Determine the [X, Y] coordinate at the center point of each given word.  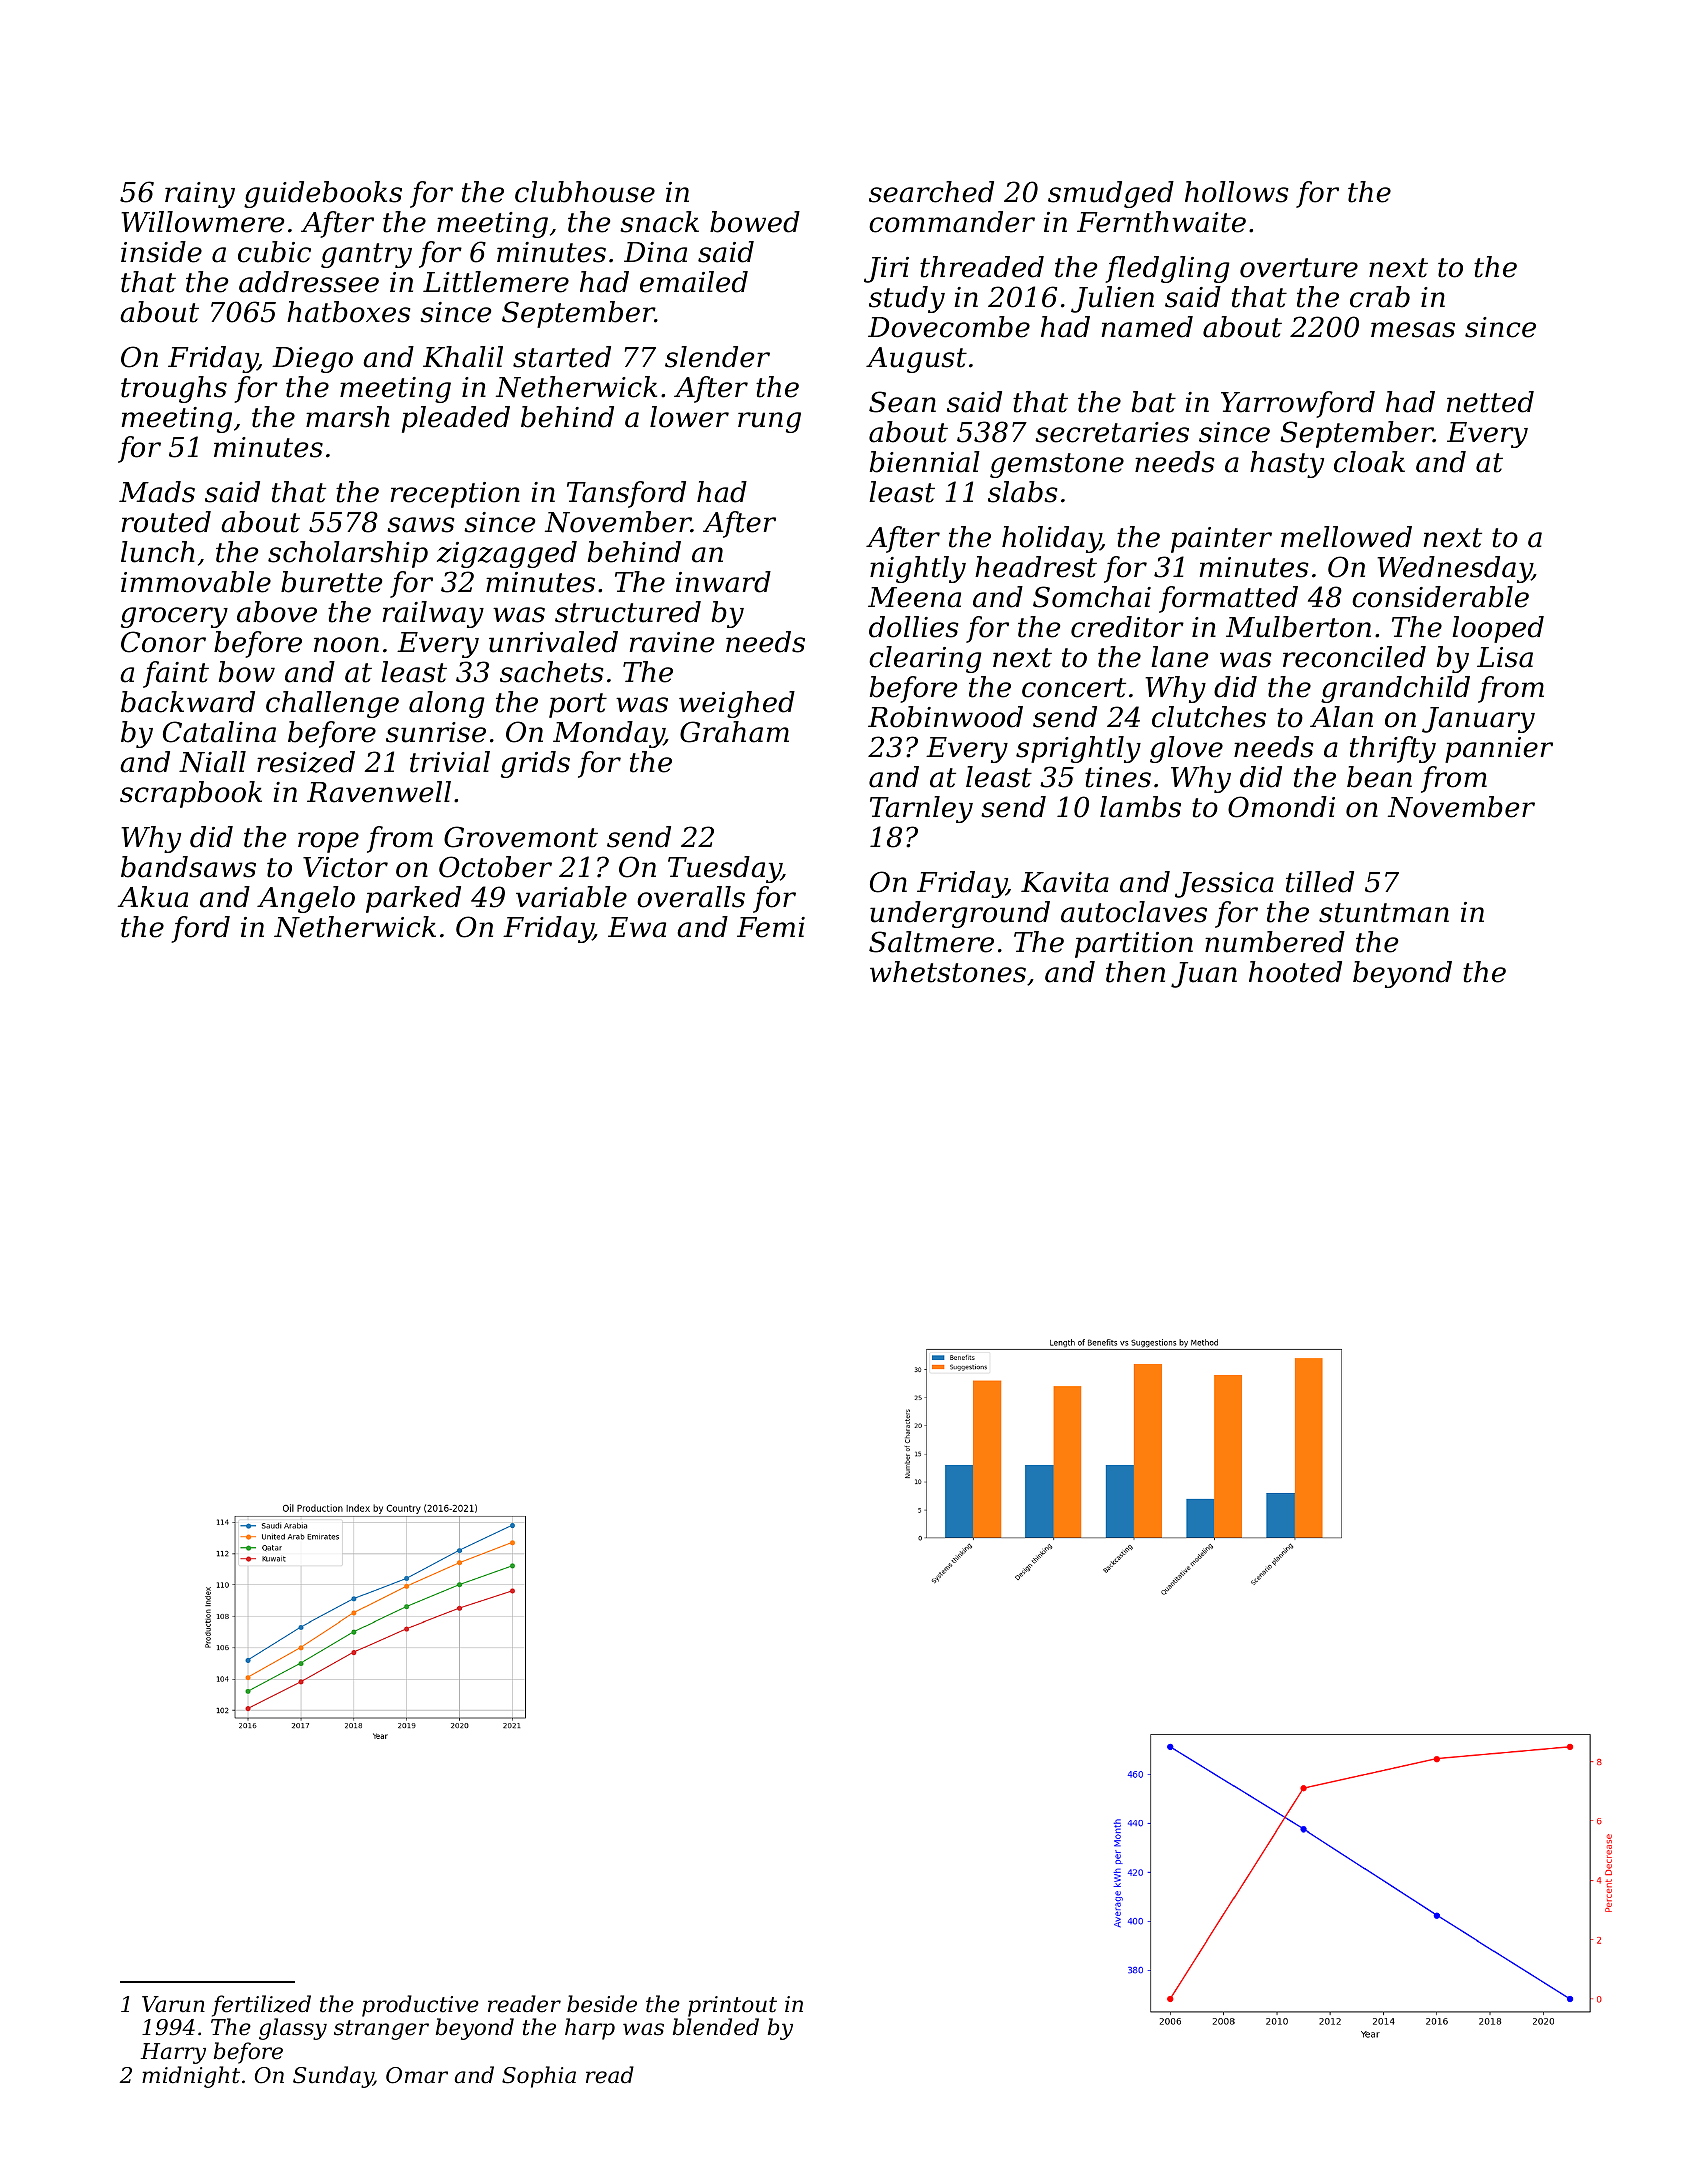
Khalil [463, 357]
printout [732, 2006]
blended [716, 2027]
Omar [417, 2075]
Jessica [1224, 885]
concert [1074, 688]
